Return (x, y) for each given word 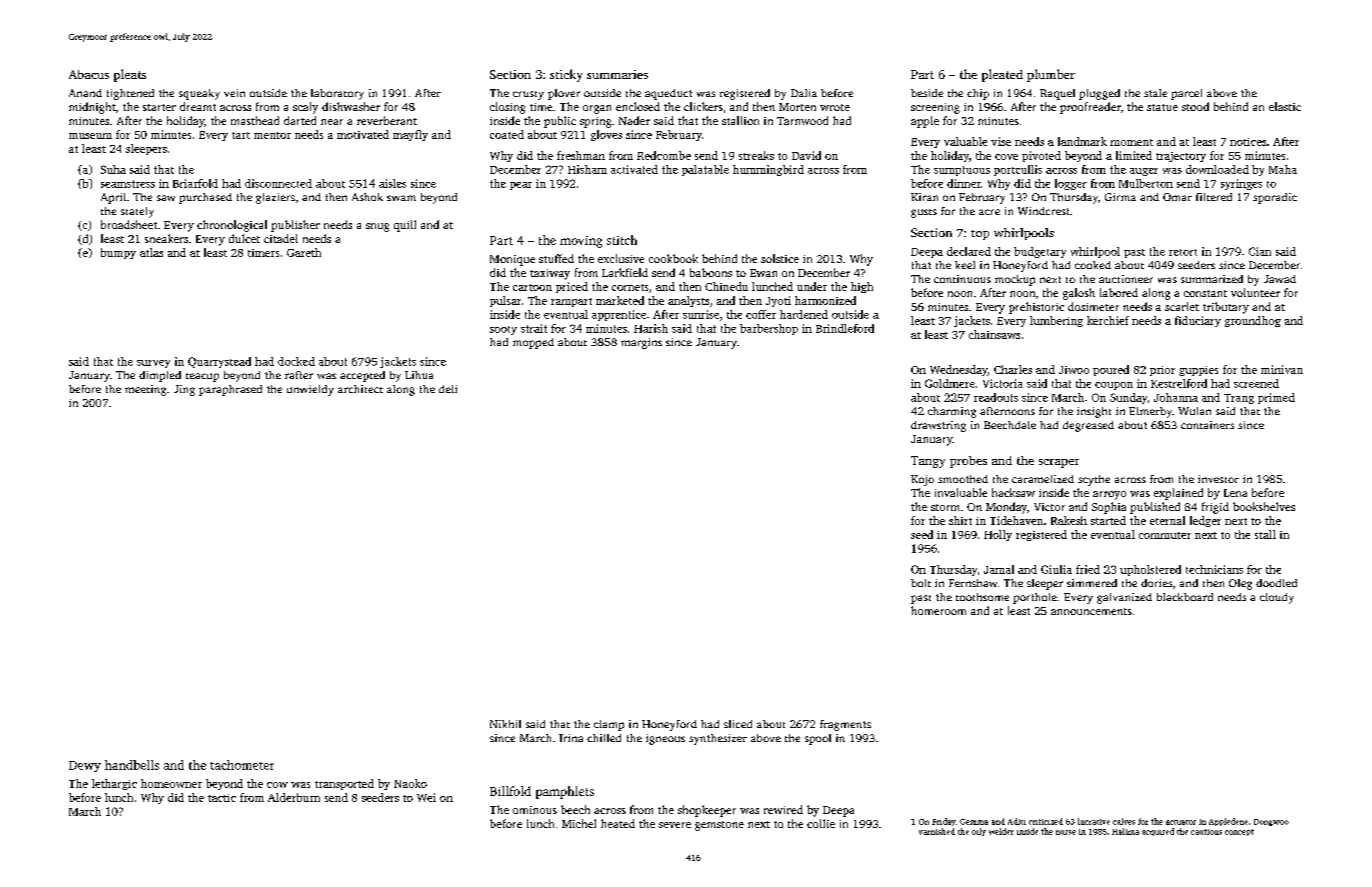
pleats (130, 75)
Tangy (928, 462)
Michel (579, 823)
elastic (1285, 106)
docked (296, 361)
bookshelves (1264, 506)
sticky (566, 75)
